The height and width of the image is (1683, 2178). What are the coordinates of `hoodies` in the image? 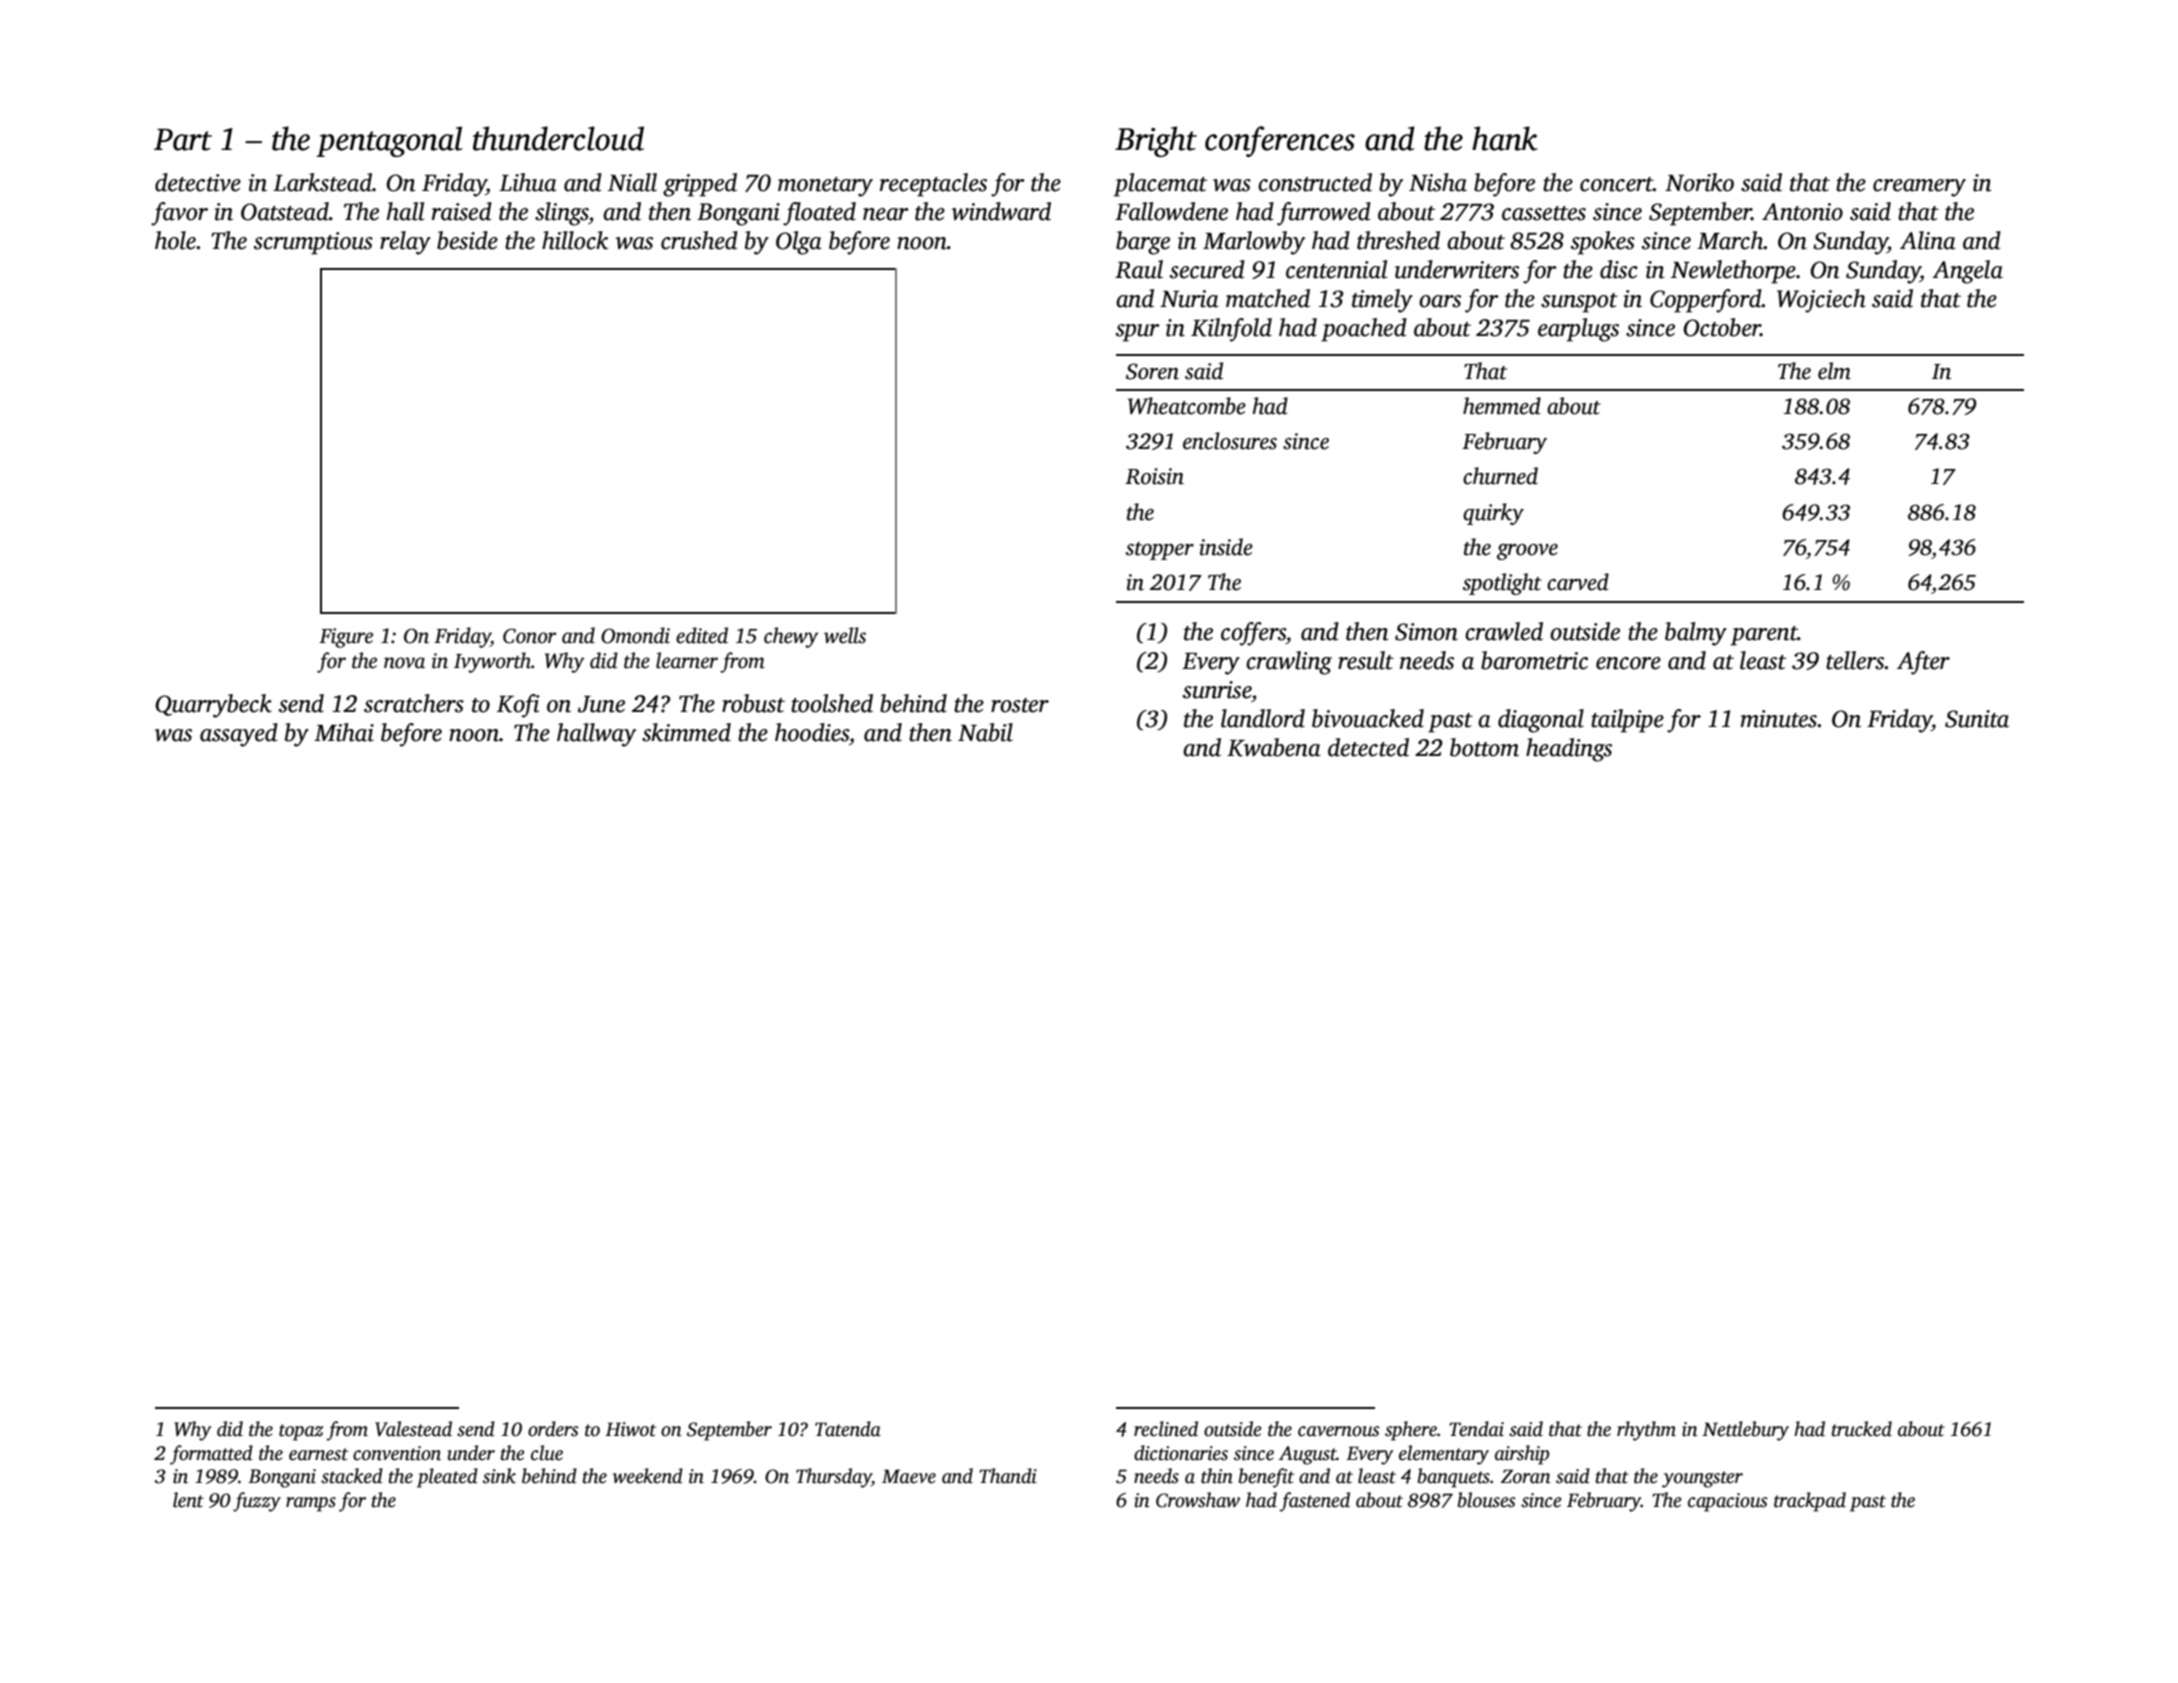 It's located at (812, 732).
